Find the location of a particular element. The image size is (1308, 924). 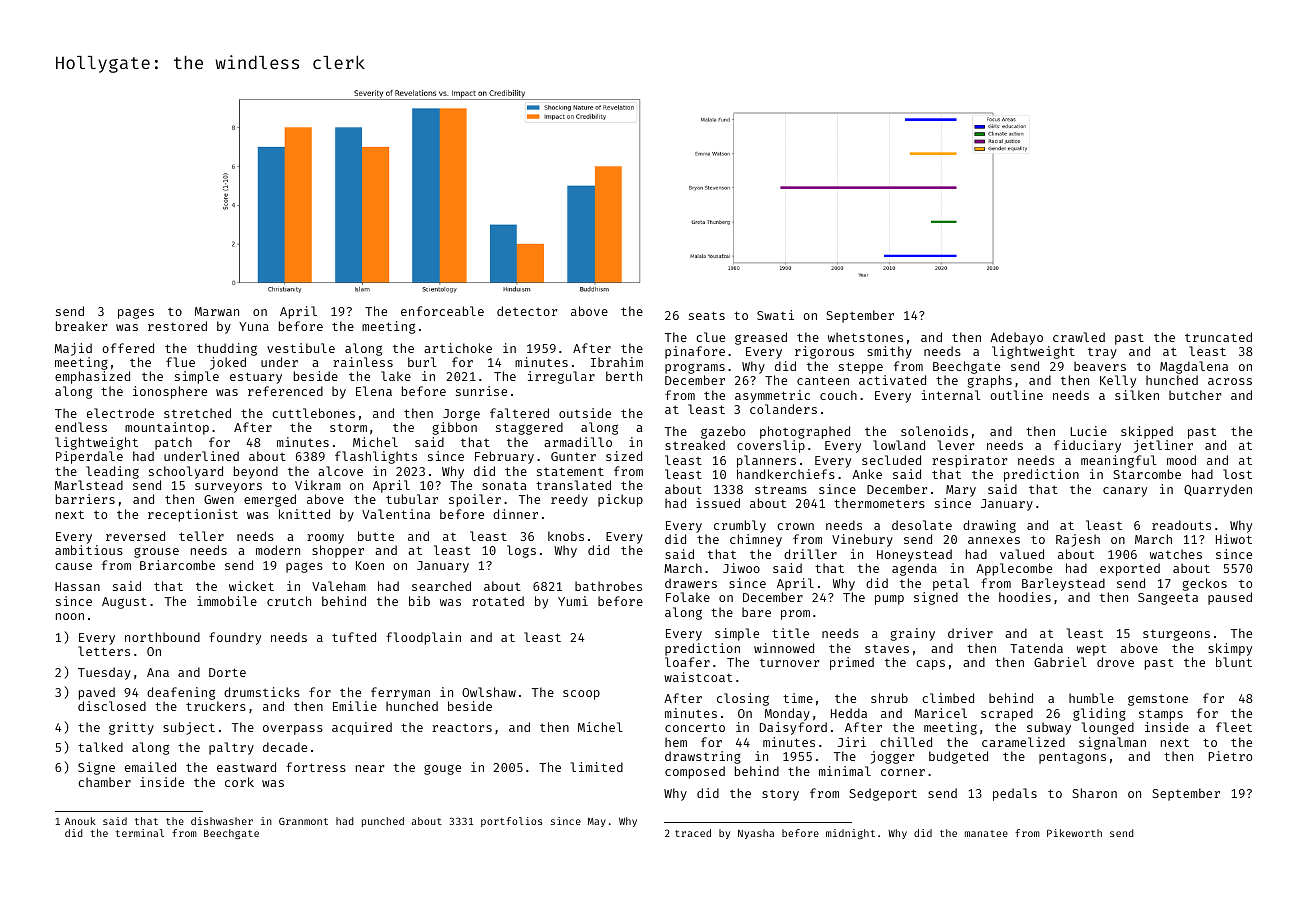

scraped is located at coordinates (1007, 714).
